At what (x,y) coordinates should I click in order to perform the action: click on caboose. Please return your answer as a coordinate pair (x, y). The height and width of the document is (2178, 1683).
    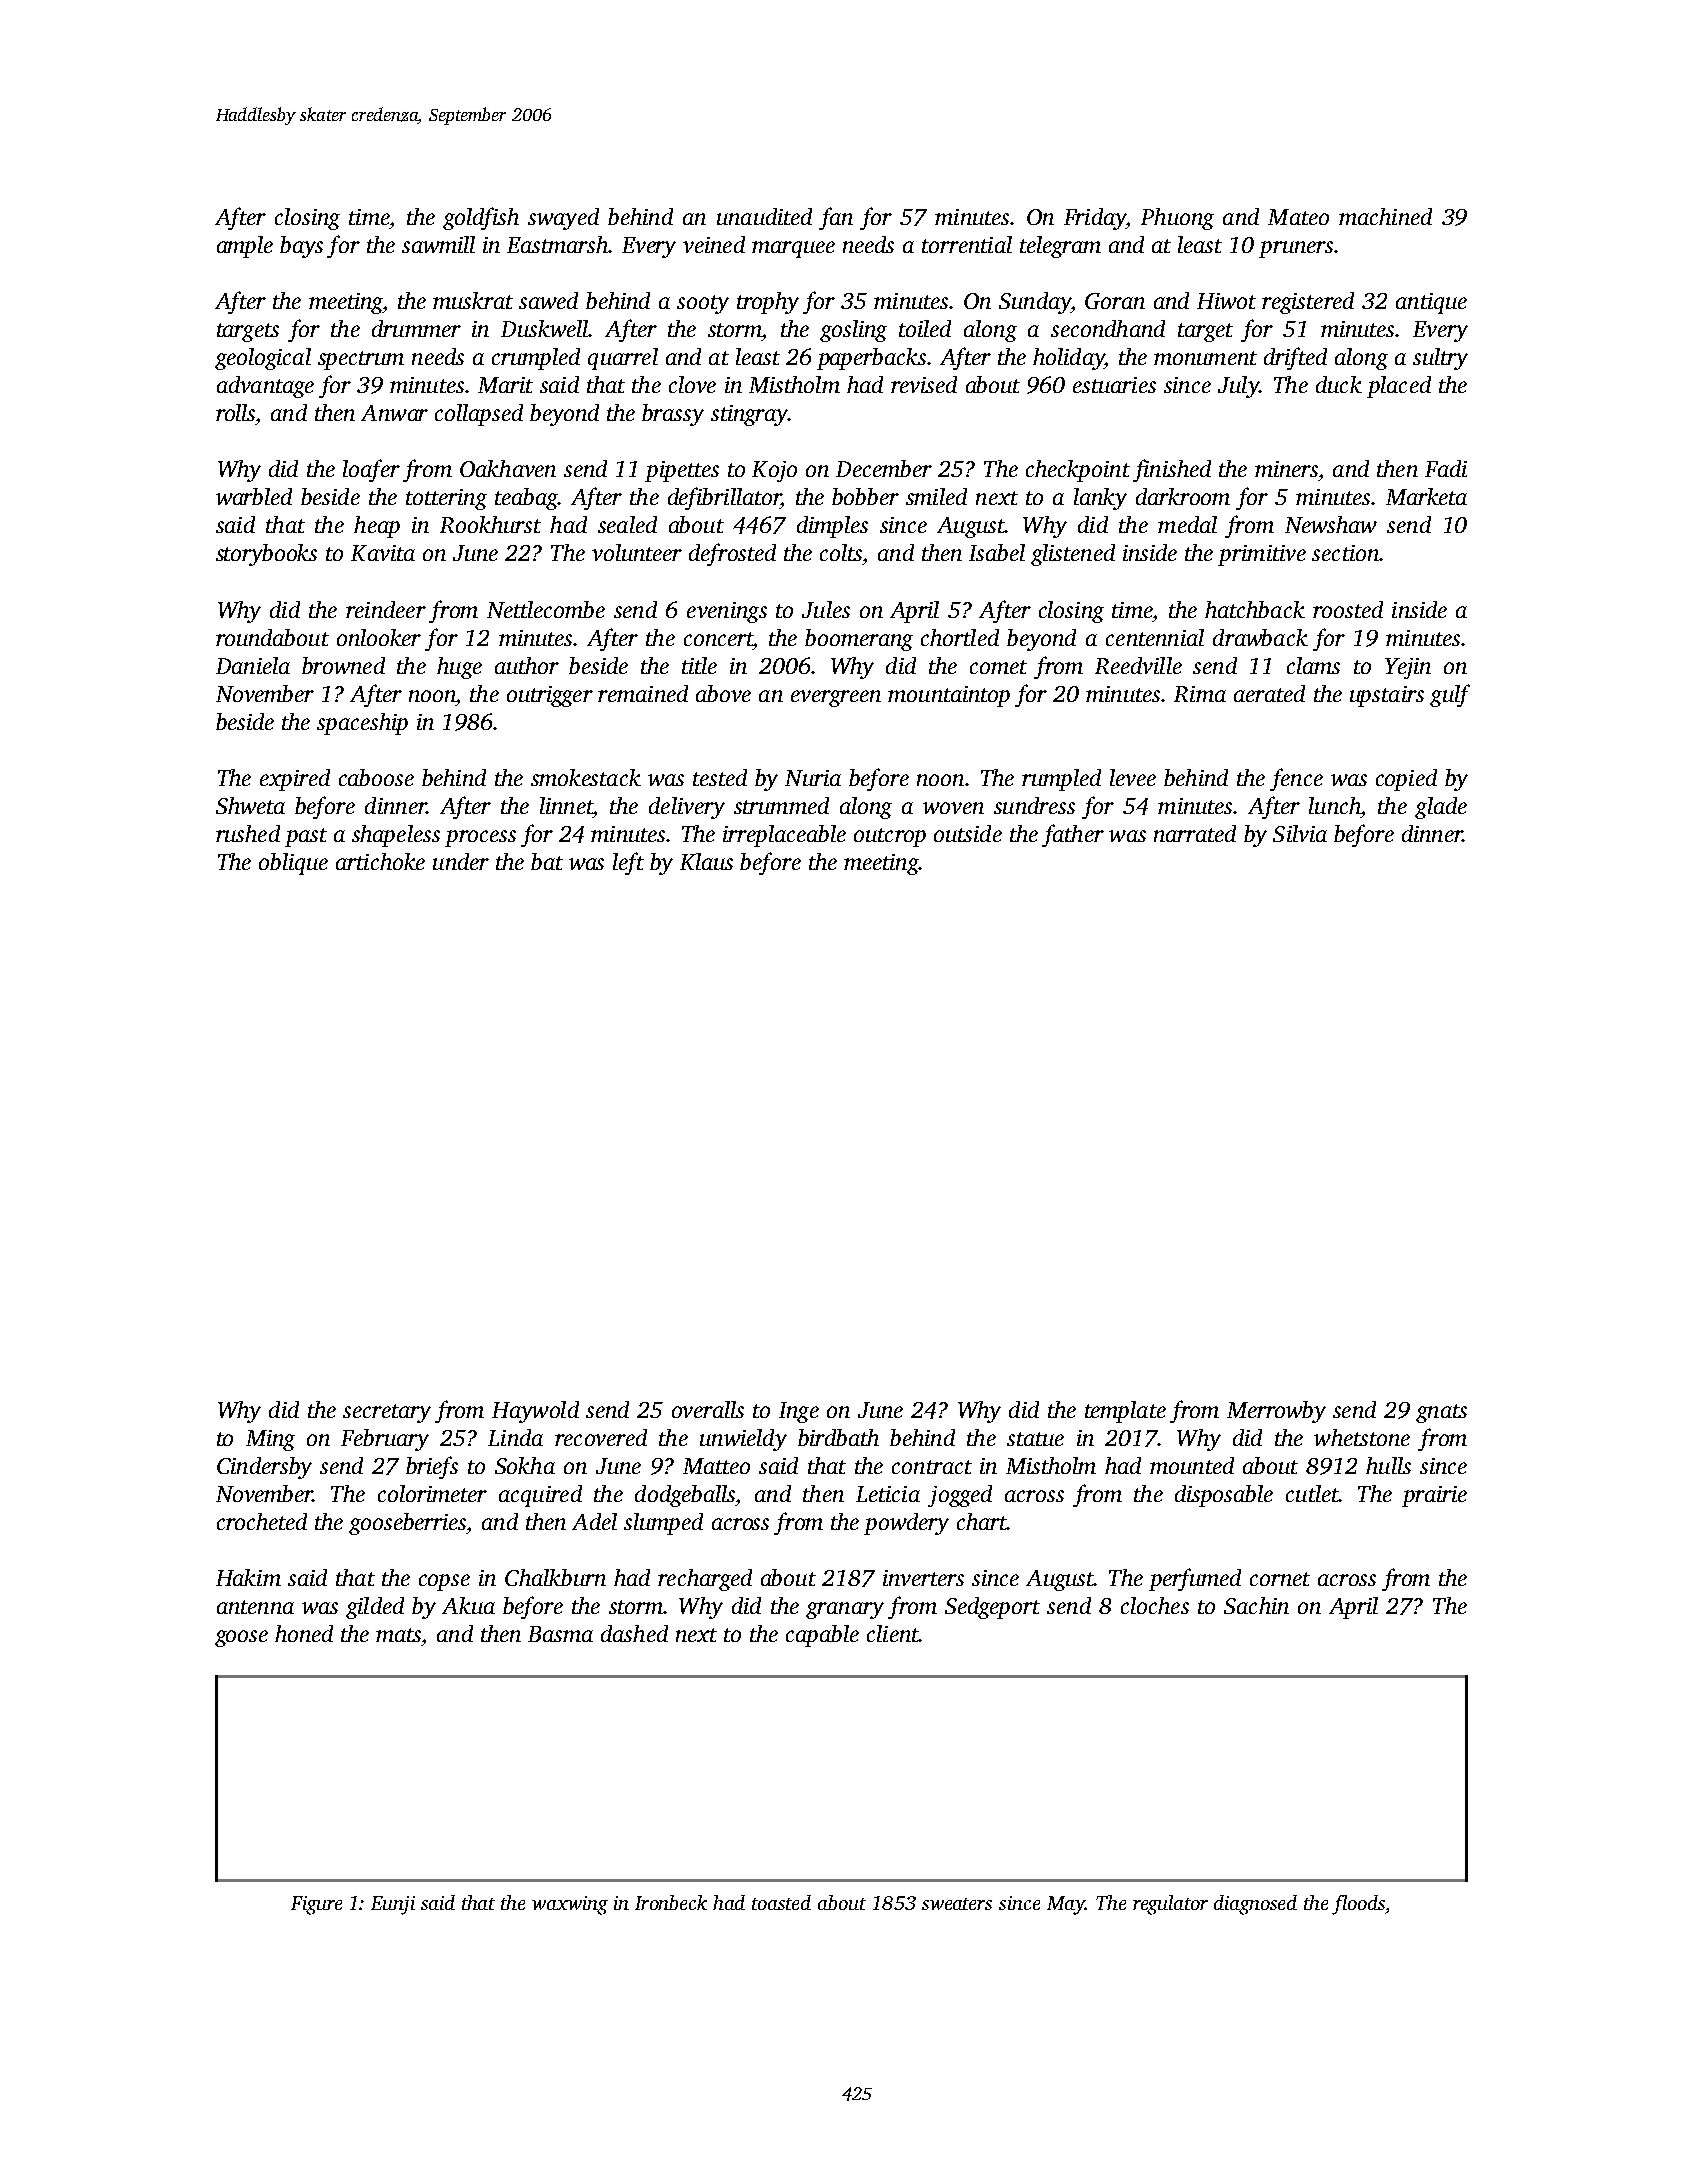
    Looking at the image, I should click on (376, 777).
